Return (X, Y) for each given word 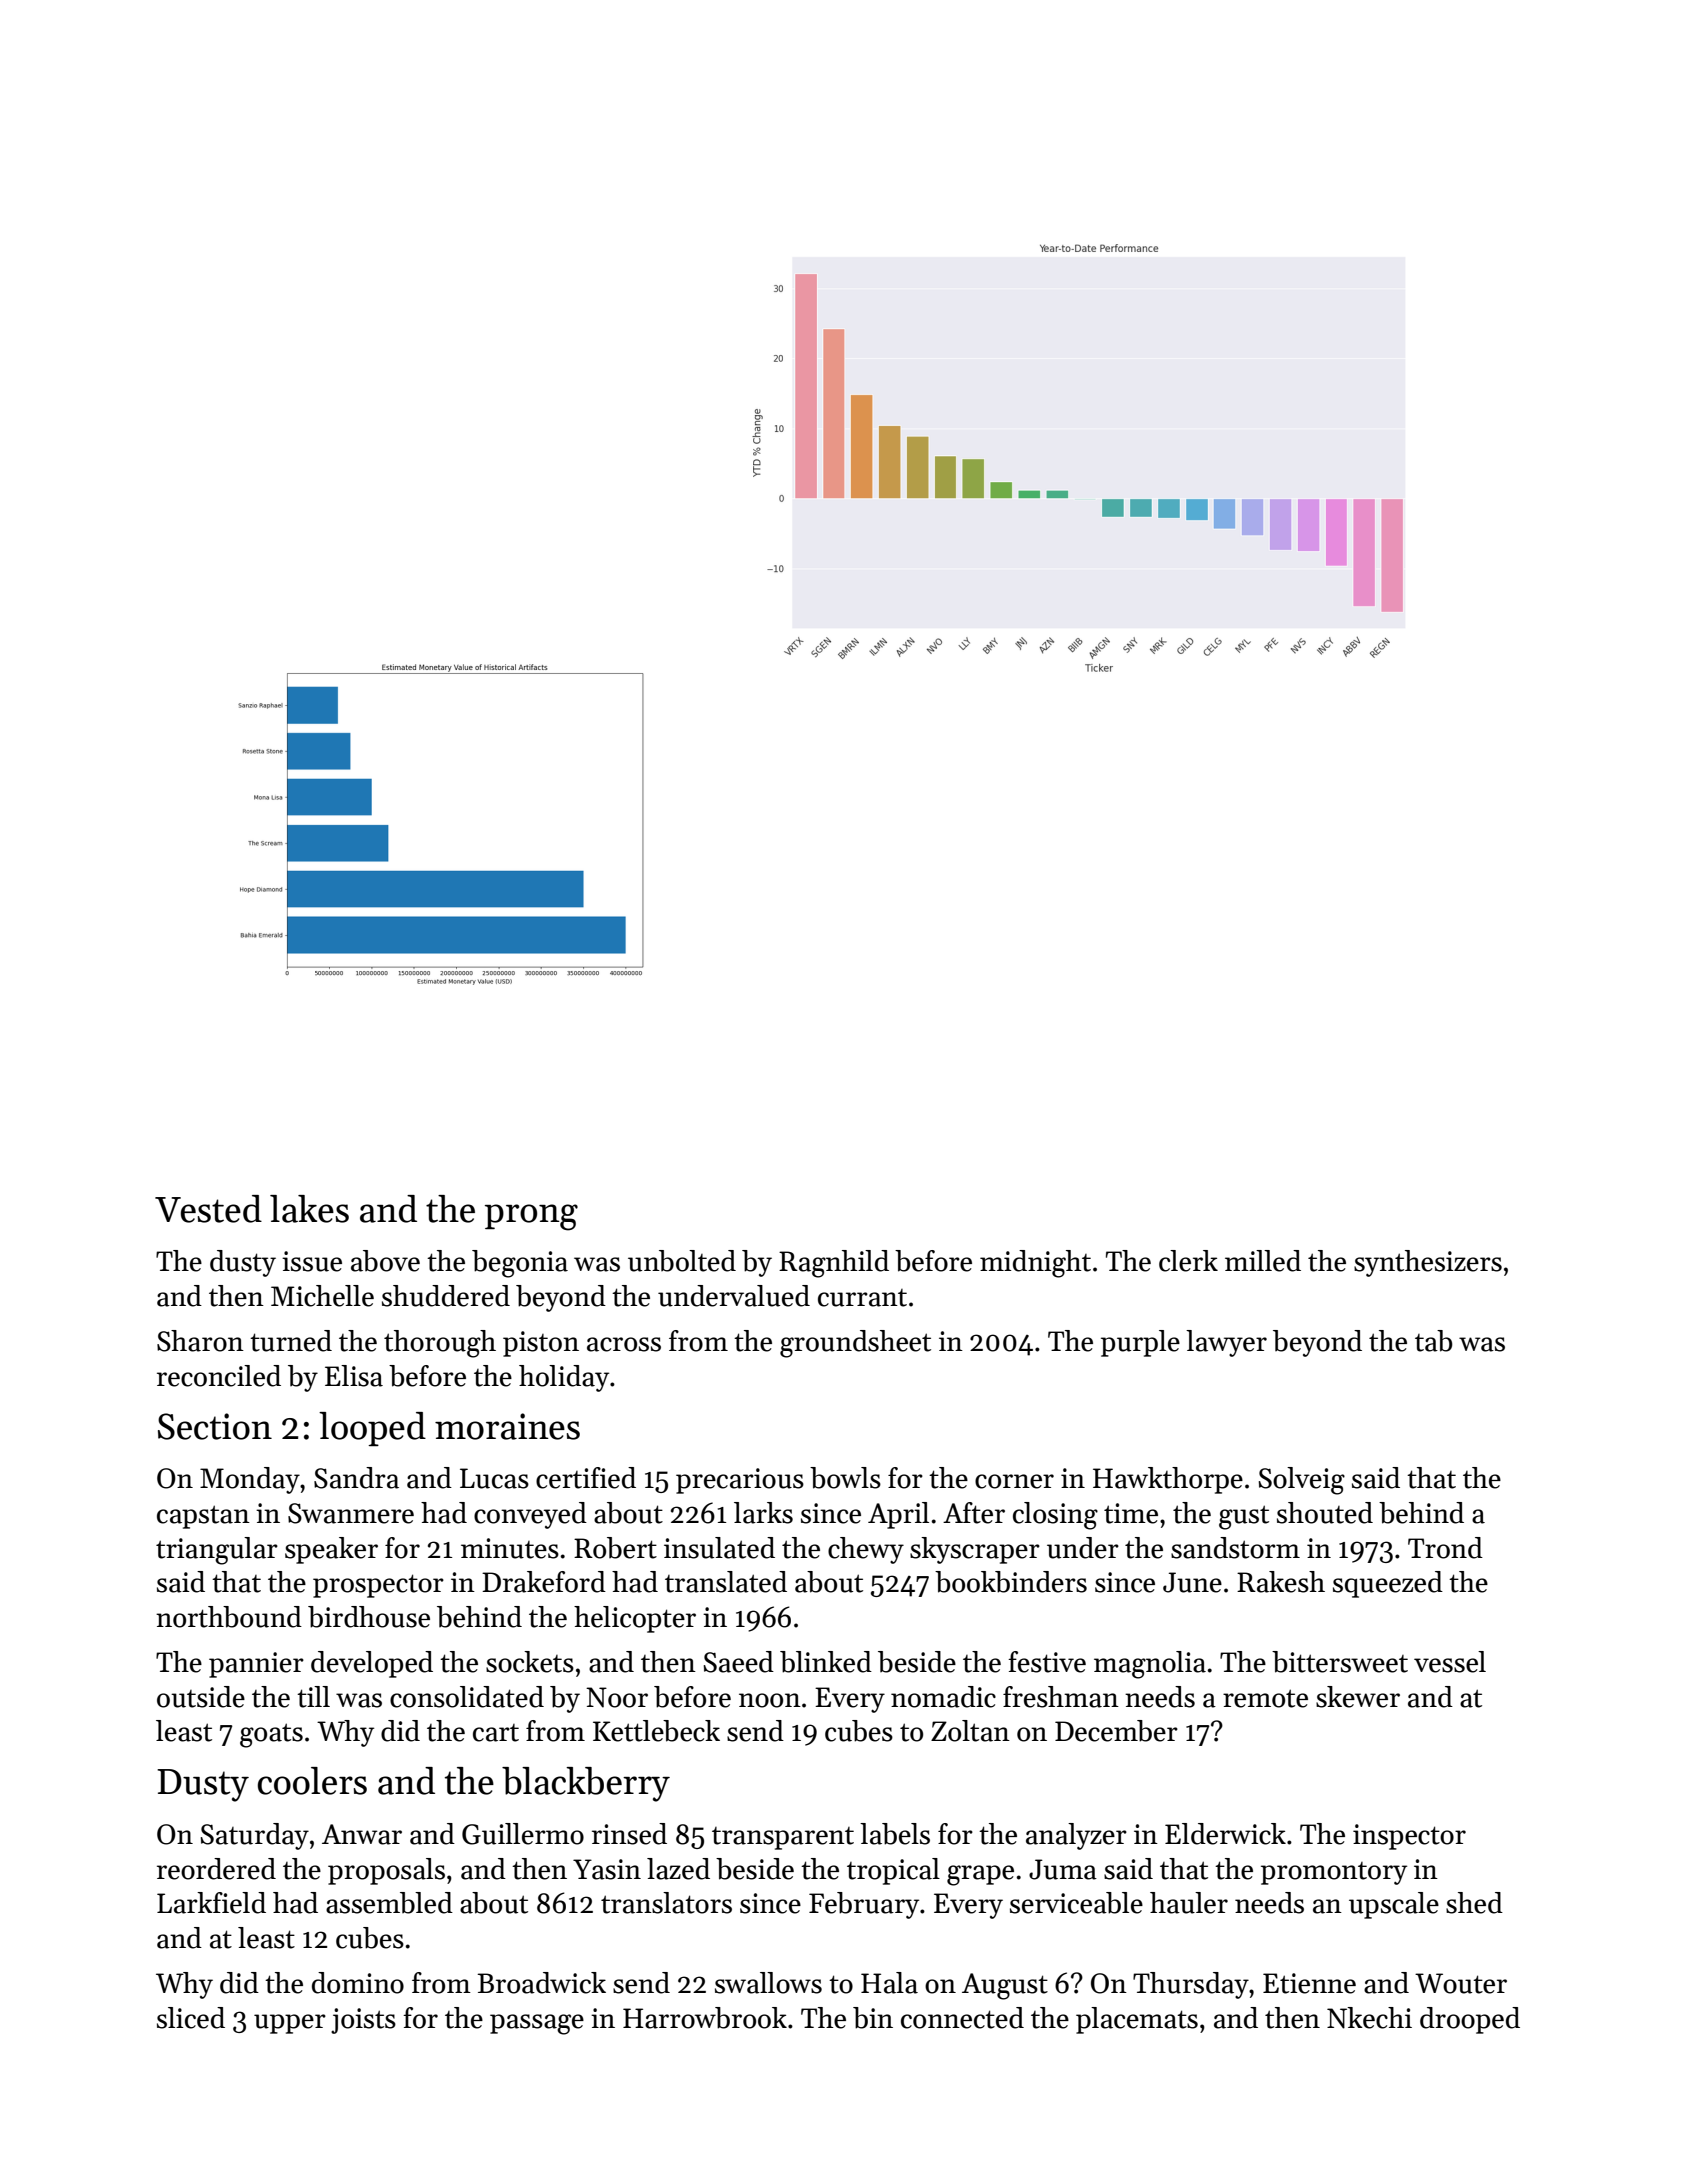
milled (1263, 1261)
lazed (678, 1869)
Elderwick (1225, 1834)
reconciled (219, 1376)
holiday (564, 1378)
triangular (217, 1551)
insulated (719, 1548)
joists (363, 2021)
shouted (1325, 1513)
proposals (386, 1871)
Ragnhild (834, 1264)
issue (312, 1261)
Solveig (1302, 1481)
